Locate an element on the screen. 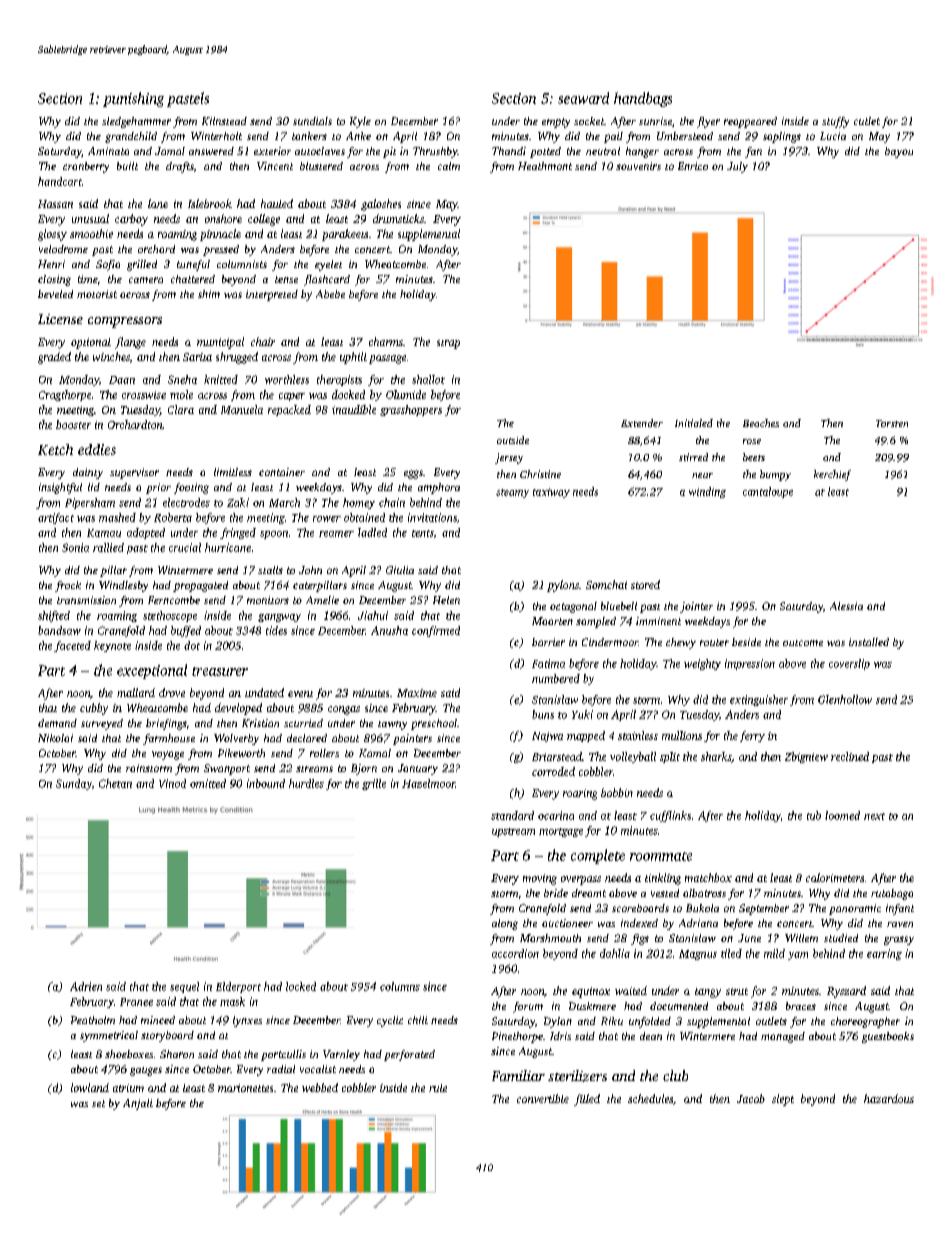 Image resolution: width=952 pixels, height=1233 pixels. cutlet is located at coordinates (867, 121).
